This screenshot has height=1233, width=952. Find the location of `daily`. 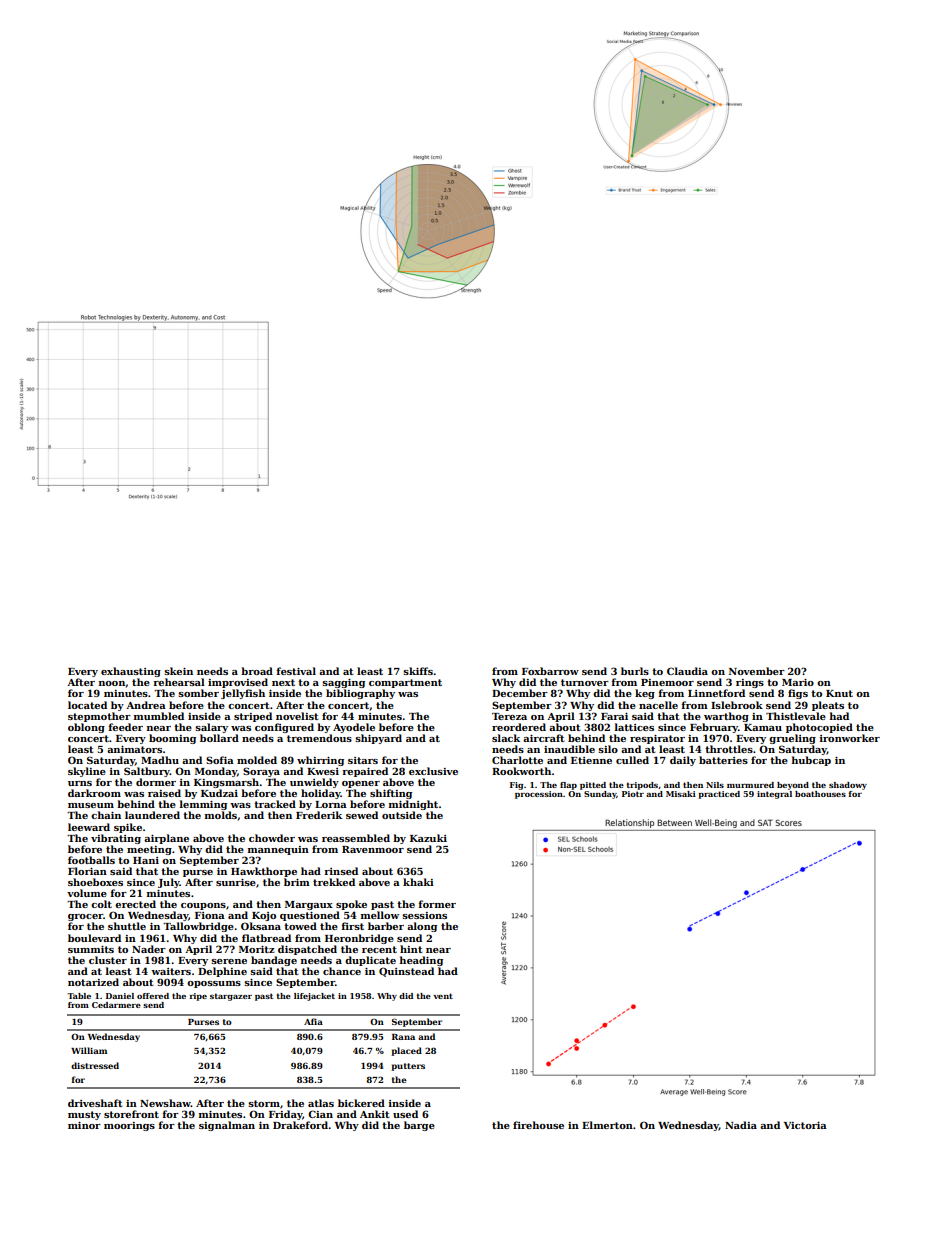

daily is located at coordinates (683, 761).
